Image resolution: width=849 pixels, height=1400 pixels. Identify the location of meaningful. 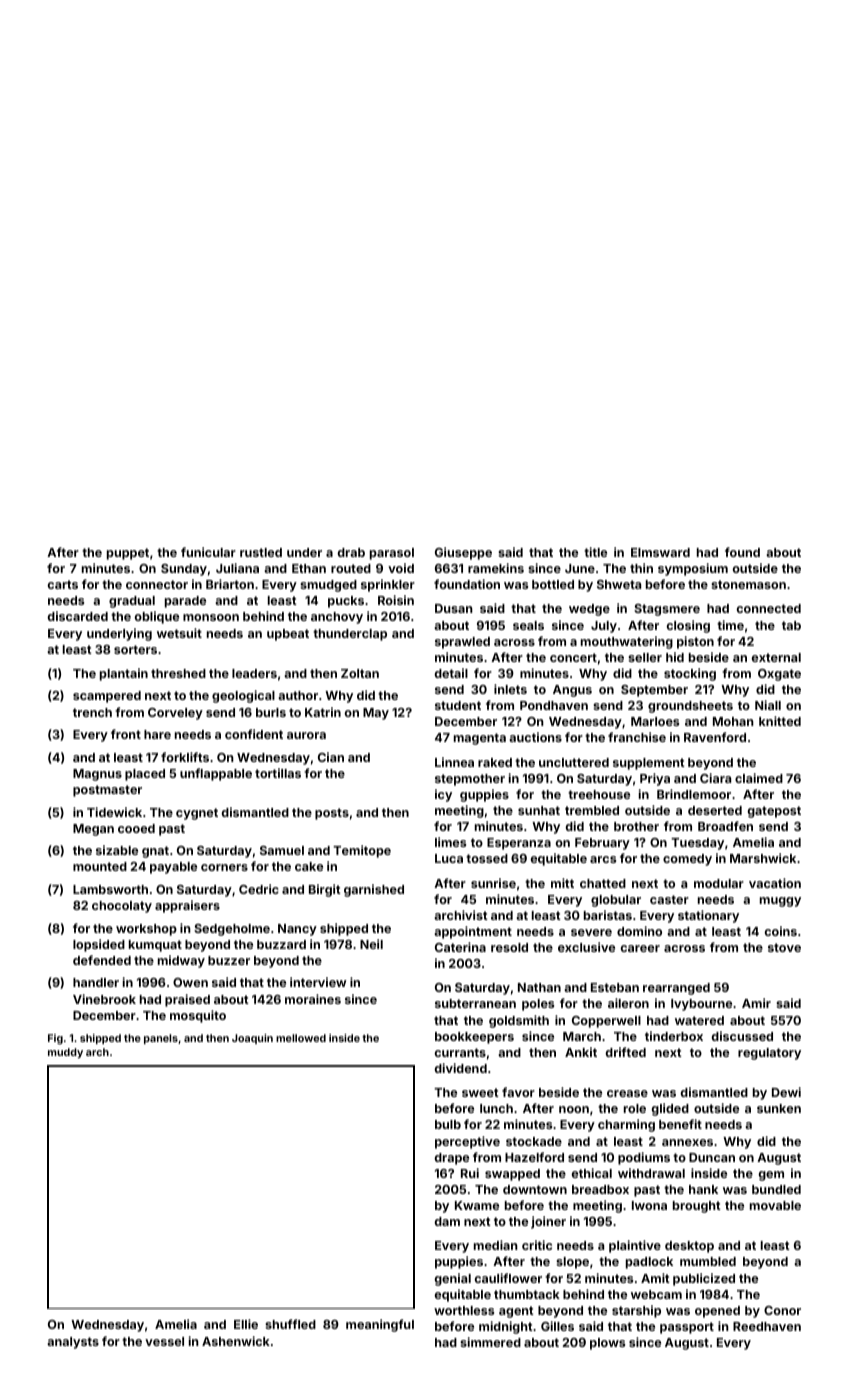
(380, 1325).
